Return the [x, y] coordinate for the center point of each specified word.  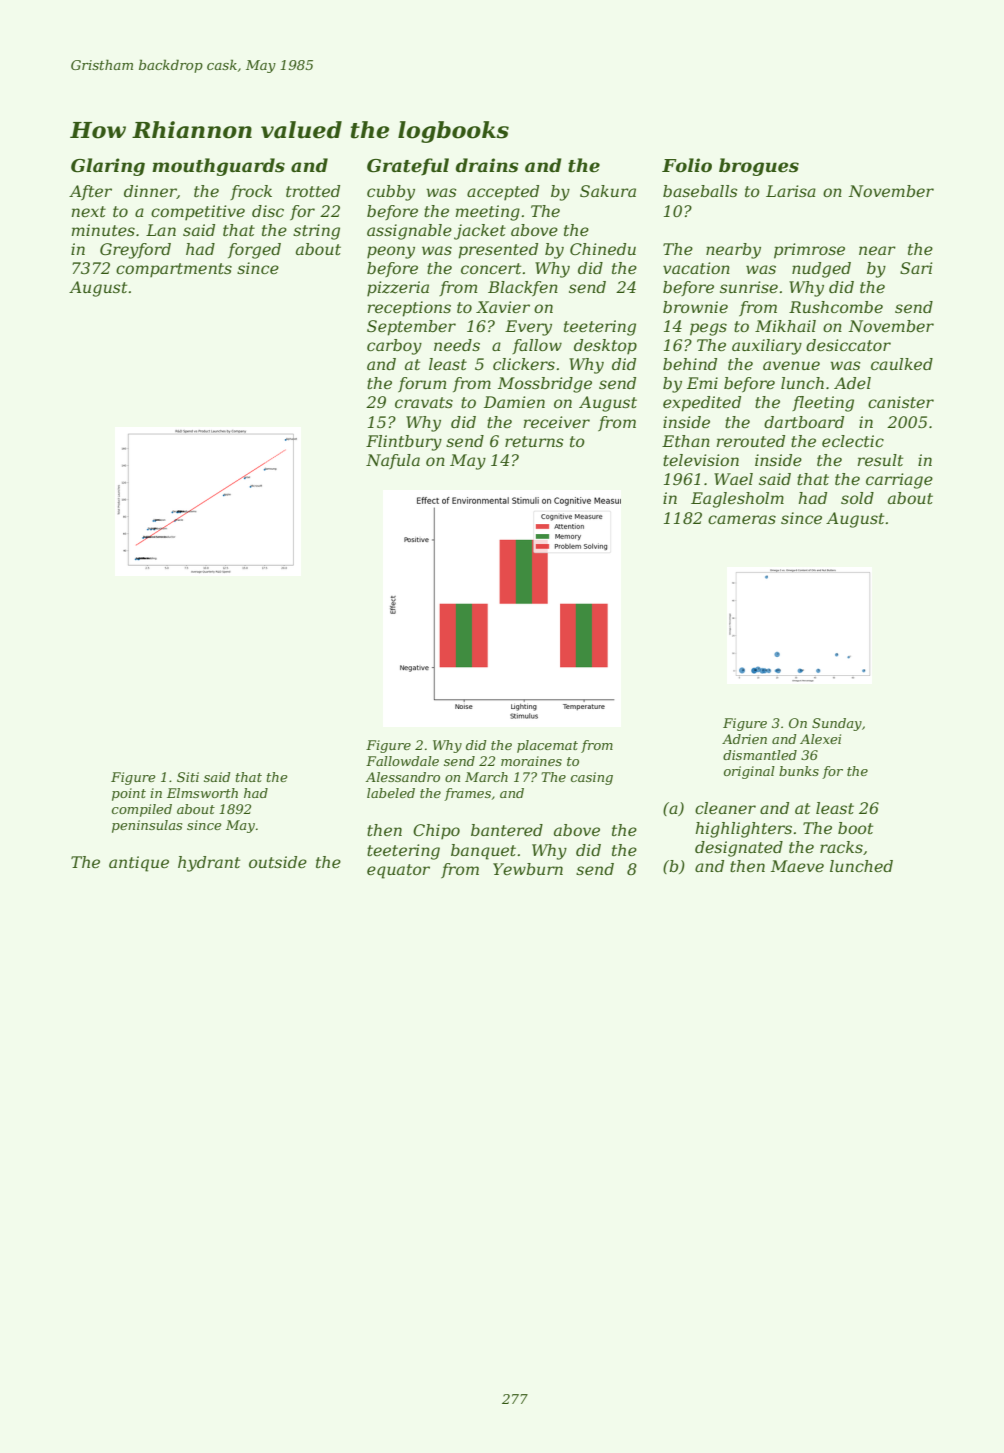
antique [139, 864]
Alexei [820, 739]
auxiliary [767, 347]
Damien [514, 402]
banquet [483, 852]
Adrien [744, 739]
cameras [742, 519]
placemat [547, 746]
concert [491, 268]
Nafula [393, 461]
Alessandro [403, 777]
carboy [394, 347]
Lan [161, 230]
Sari [916, 268]
